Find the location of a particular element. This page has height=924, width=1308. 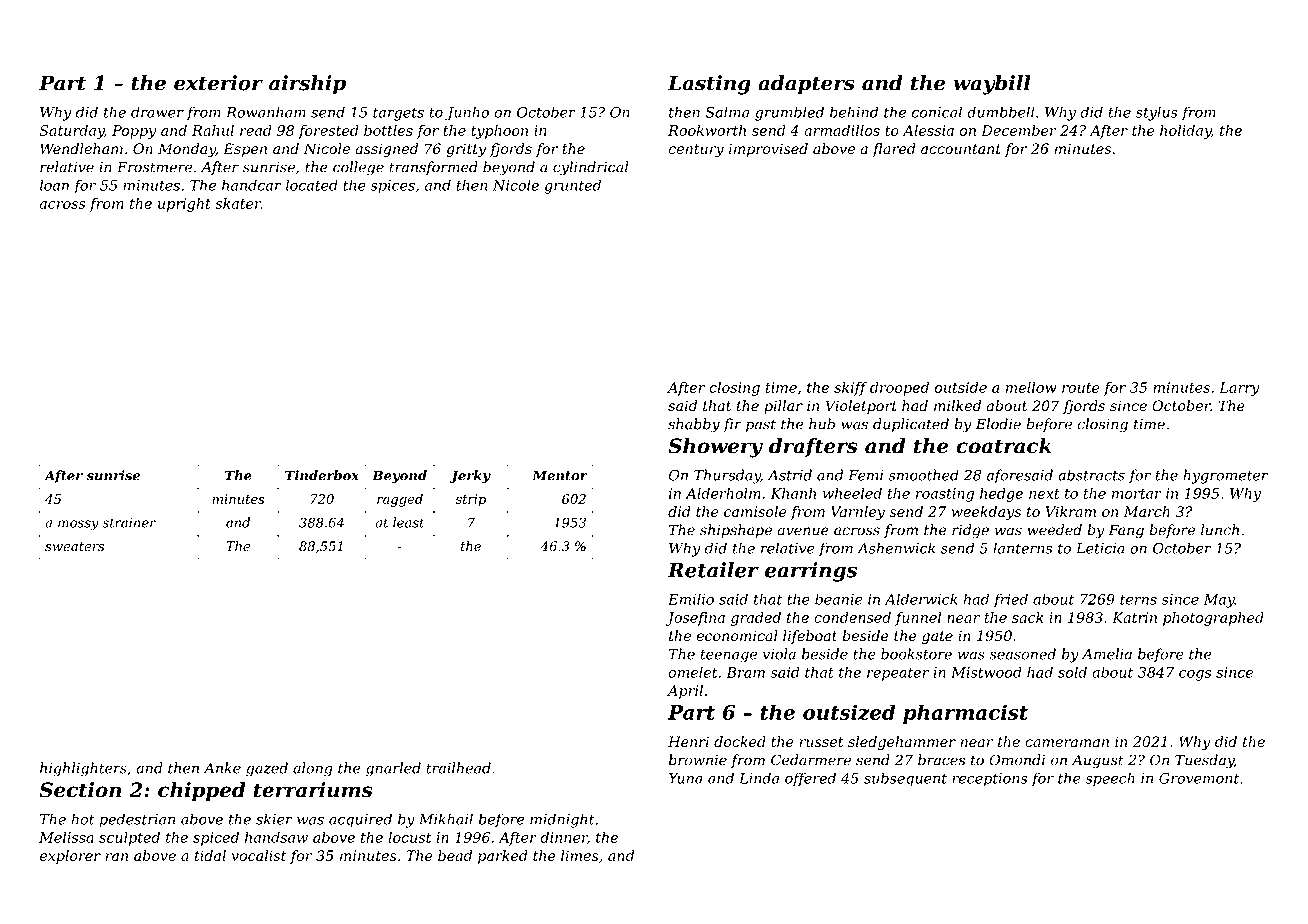

limes is located at coordinates (580, 855).
